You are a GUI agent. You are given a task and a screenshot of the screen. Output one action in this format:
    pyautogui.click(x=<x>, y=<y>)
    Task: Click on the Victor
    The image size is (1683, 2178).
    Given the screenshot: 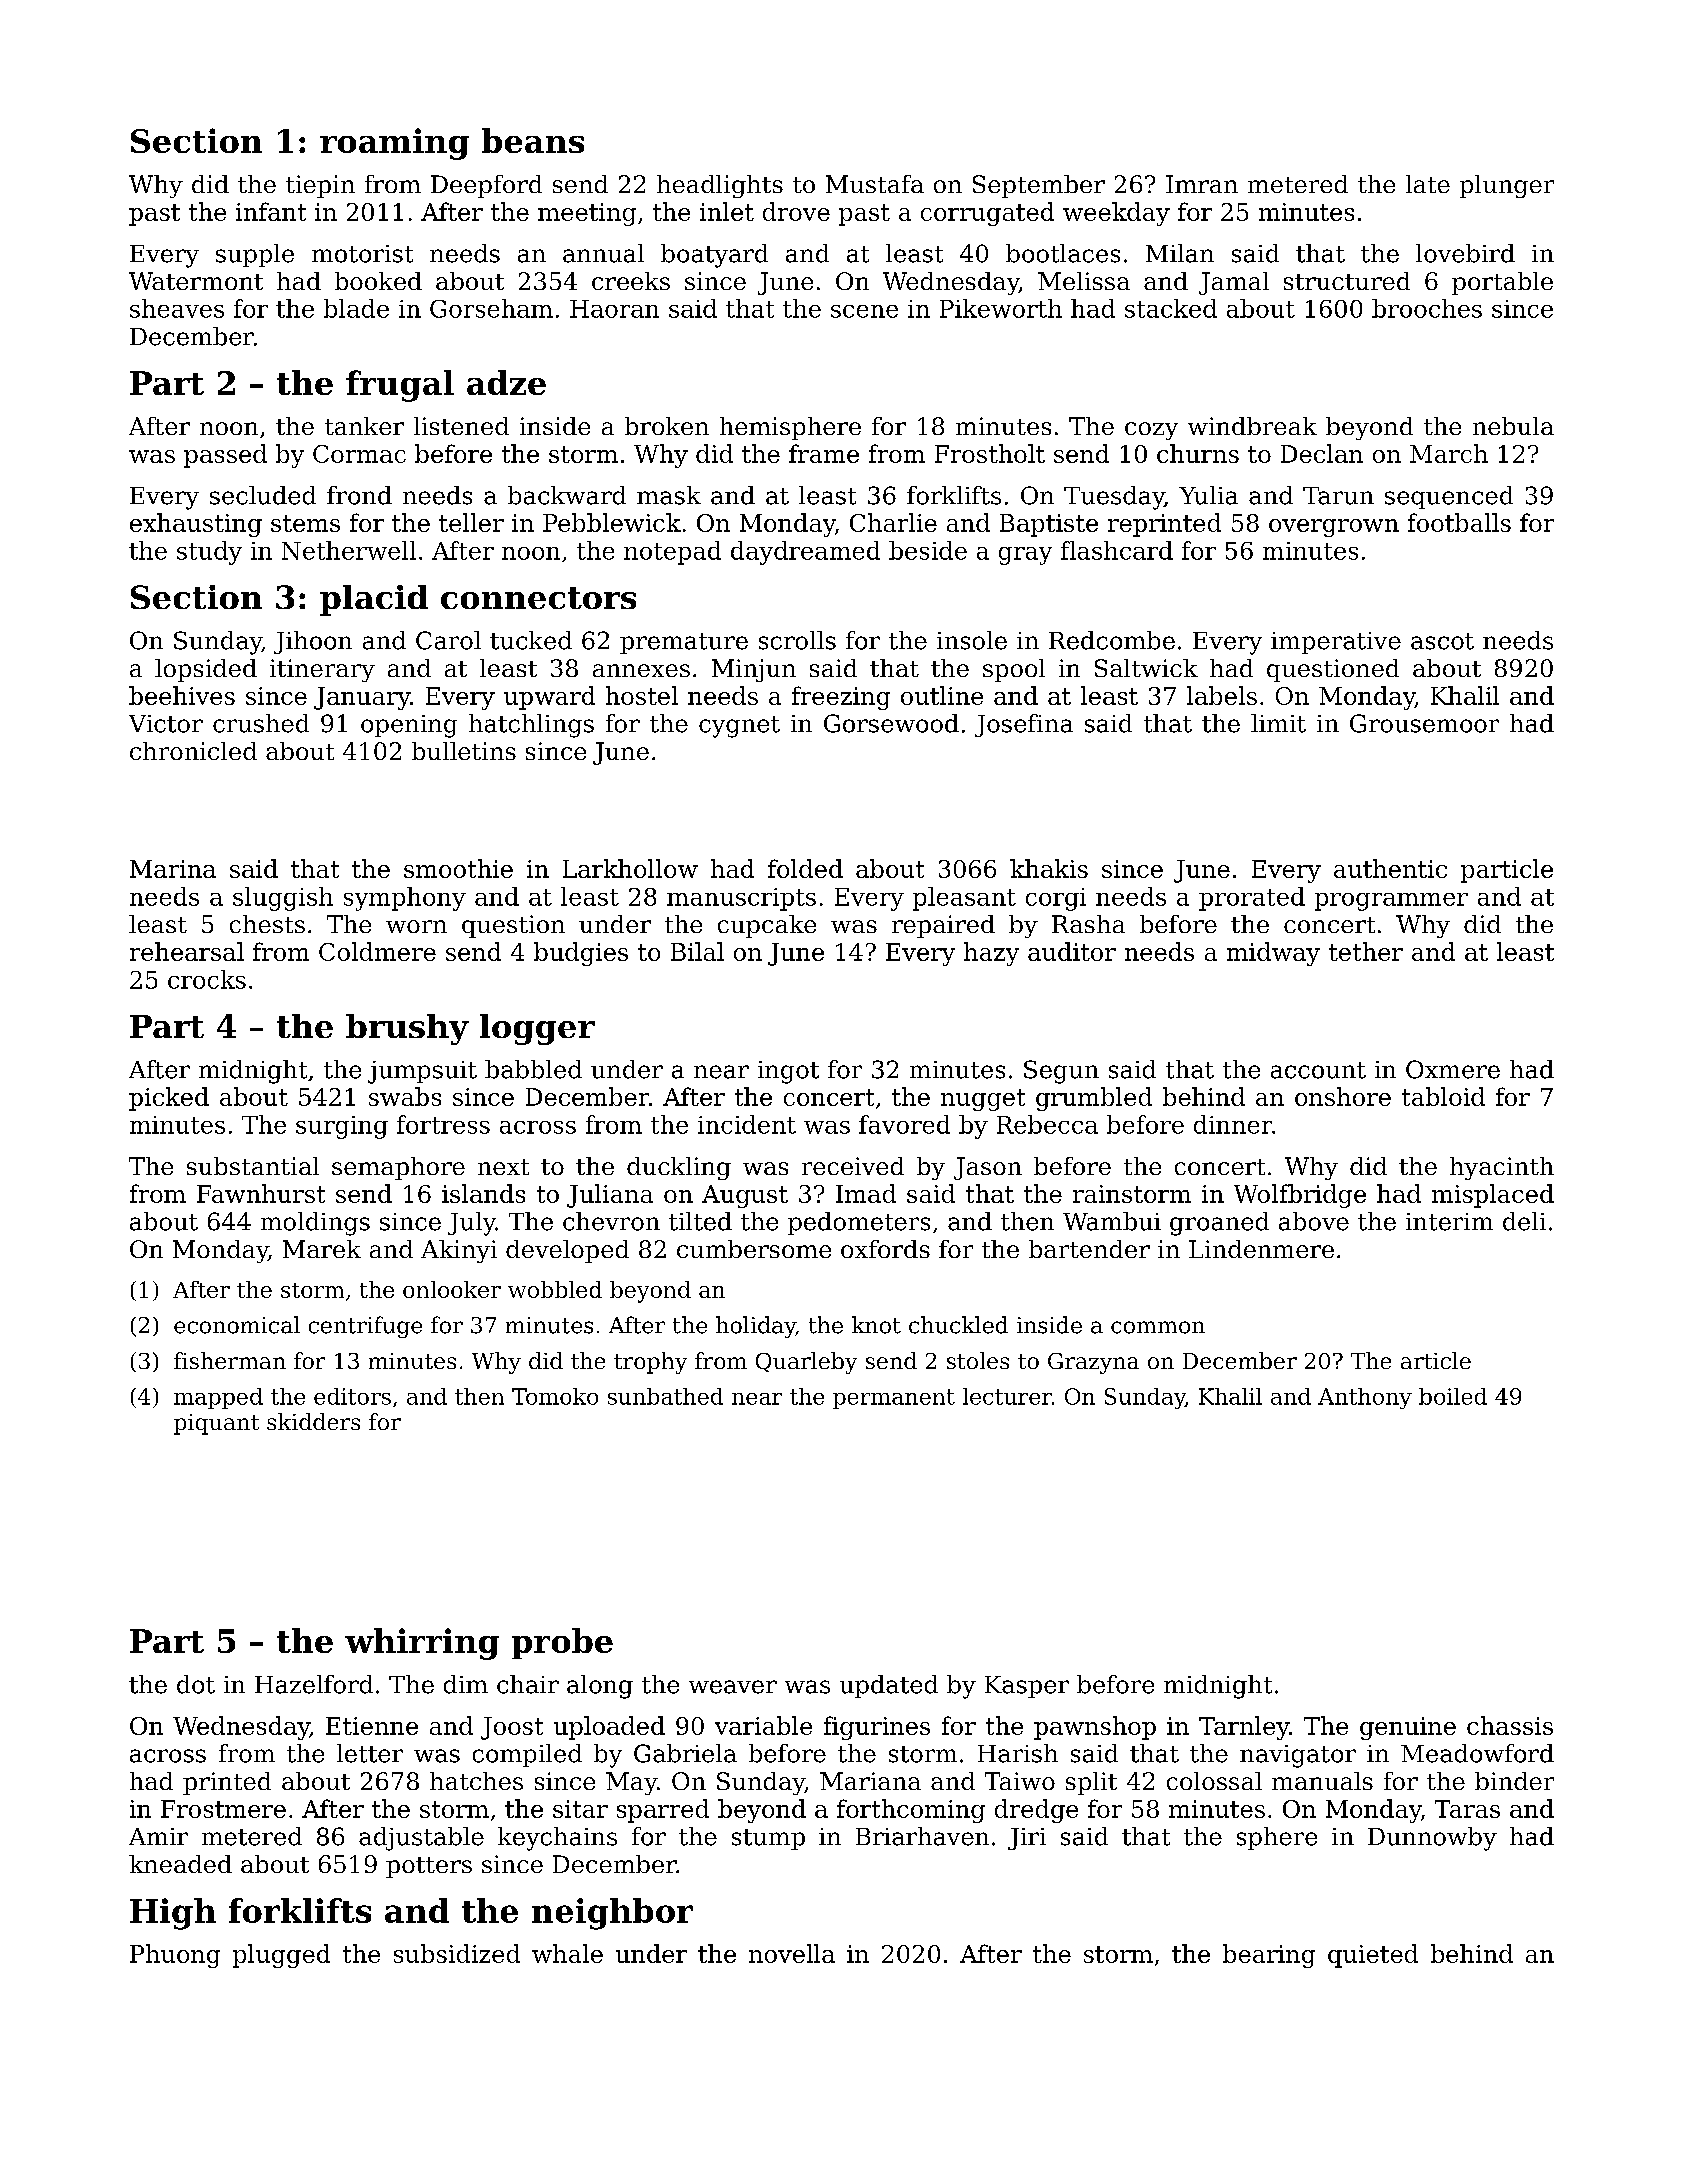 What is the action you would take?
    pyautogui.click(x=166, y=724)
